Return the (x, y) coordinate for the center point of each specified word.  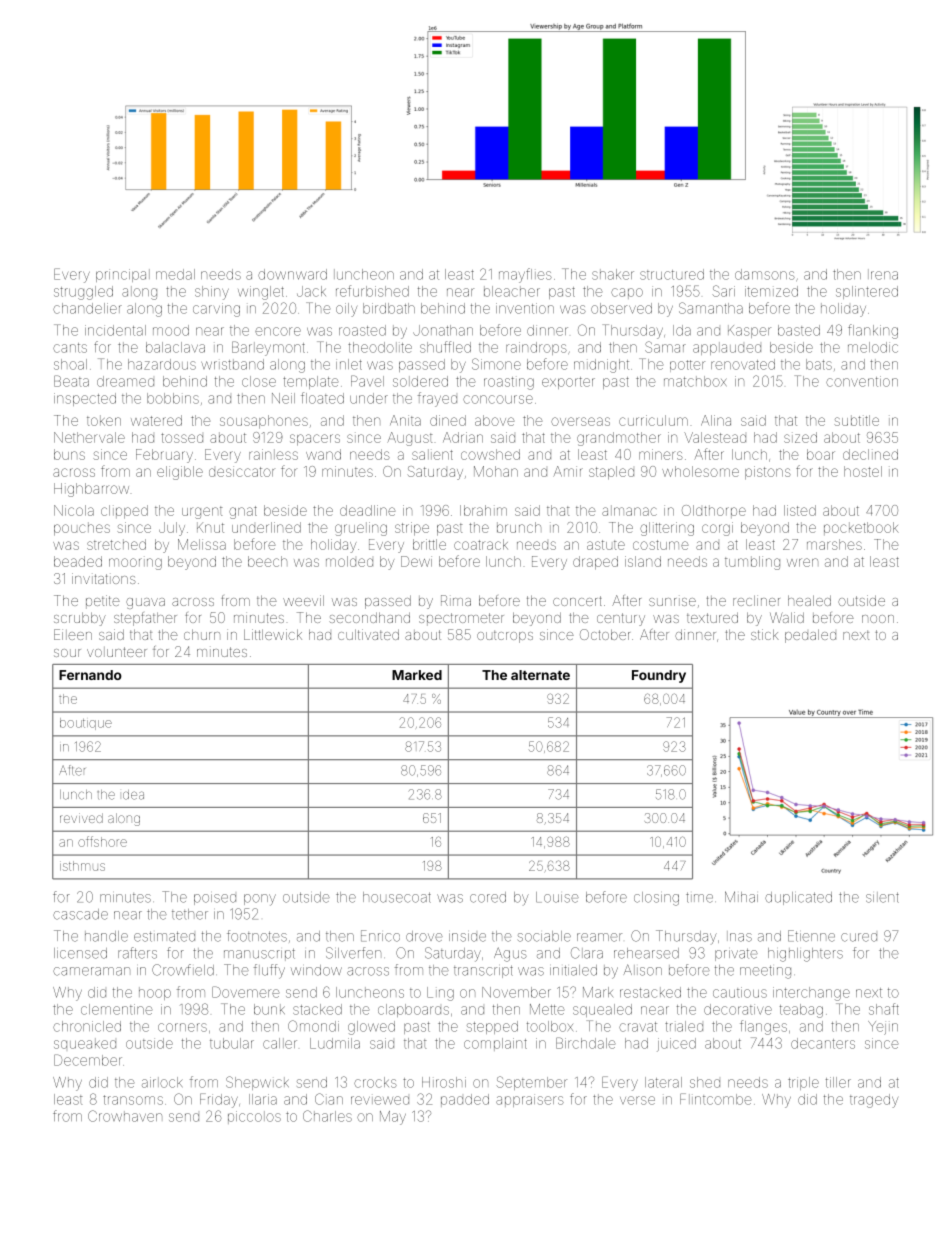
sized (800, 437)
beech (267, 561)
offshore (102, 841)
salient (432, 454)
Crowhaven (125, 1116)
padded (465, 1100)
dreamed (125, 381)
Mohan (496, 471)
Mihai (741, 897)
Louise (557, 897)
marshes (834, 544)
